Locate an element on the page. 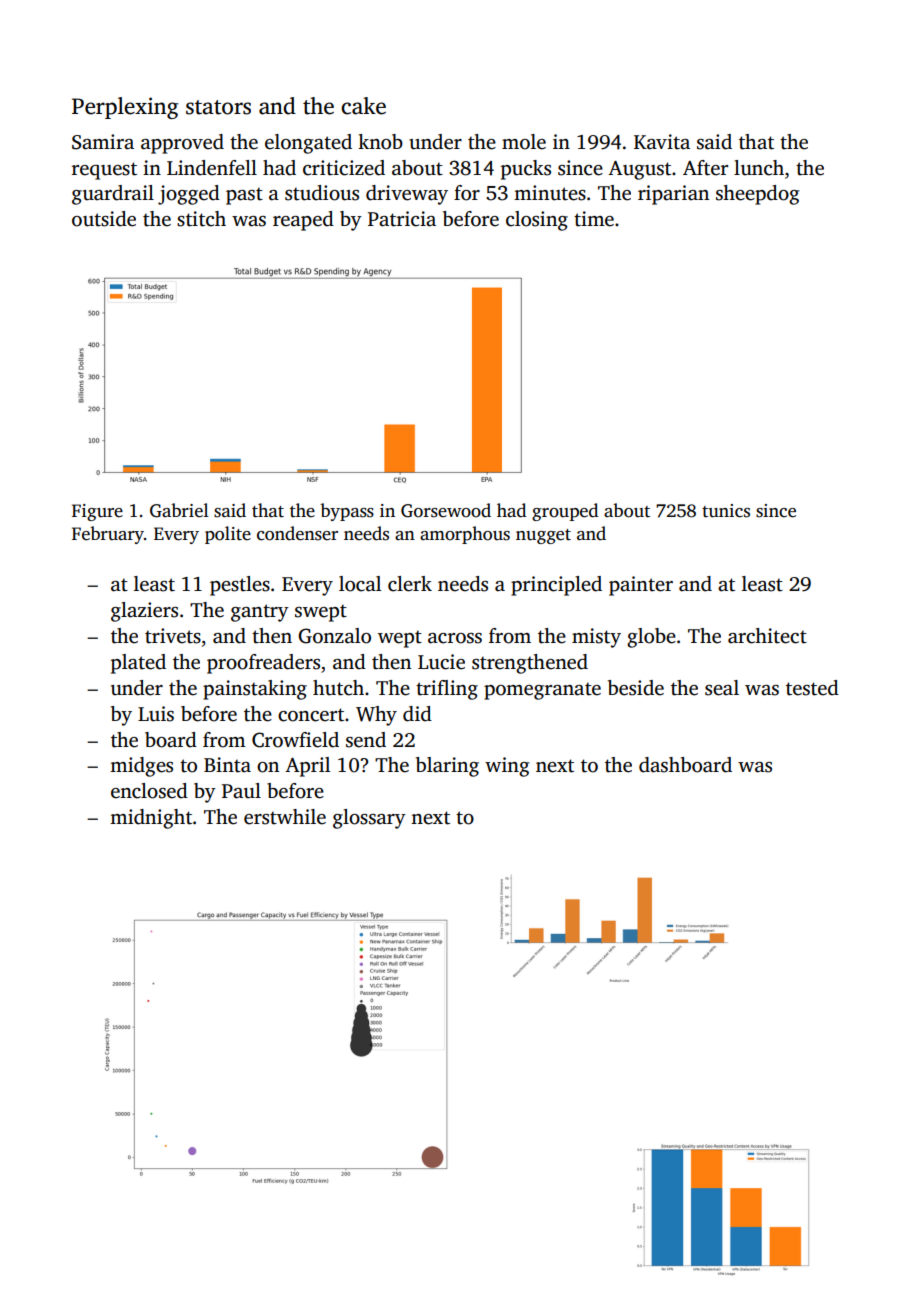 The image size is (924, 1314). cake is located at coordinates (363, 106).
